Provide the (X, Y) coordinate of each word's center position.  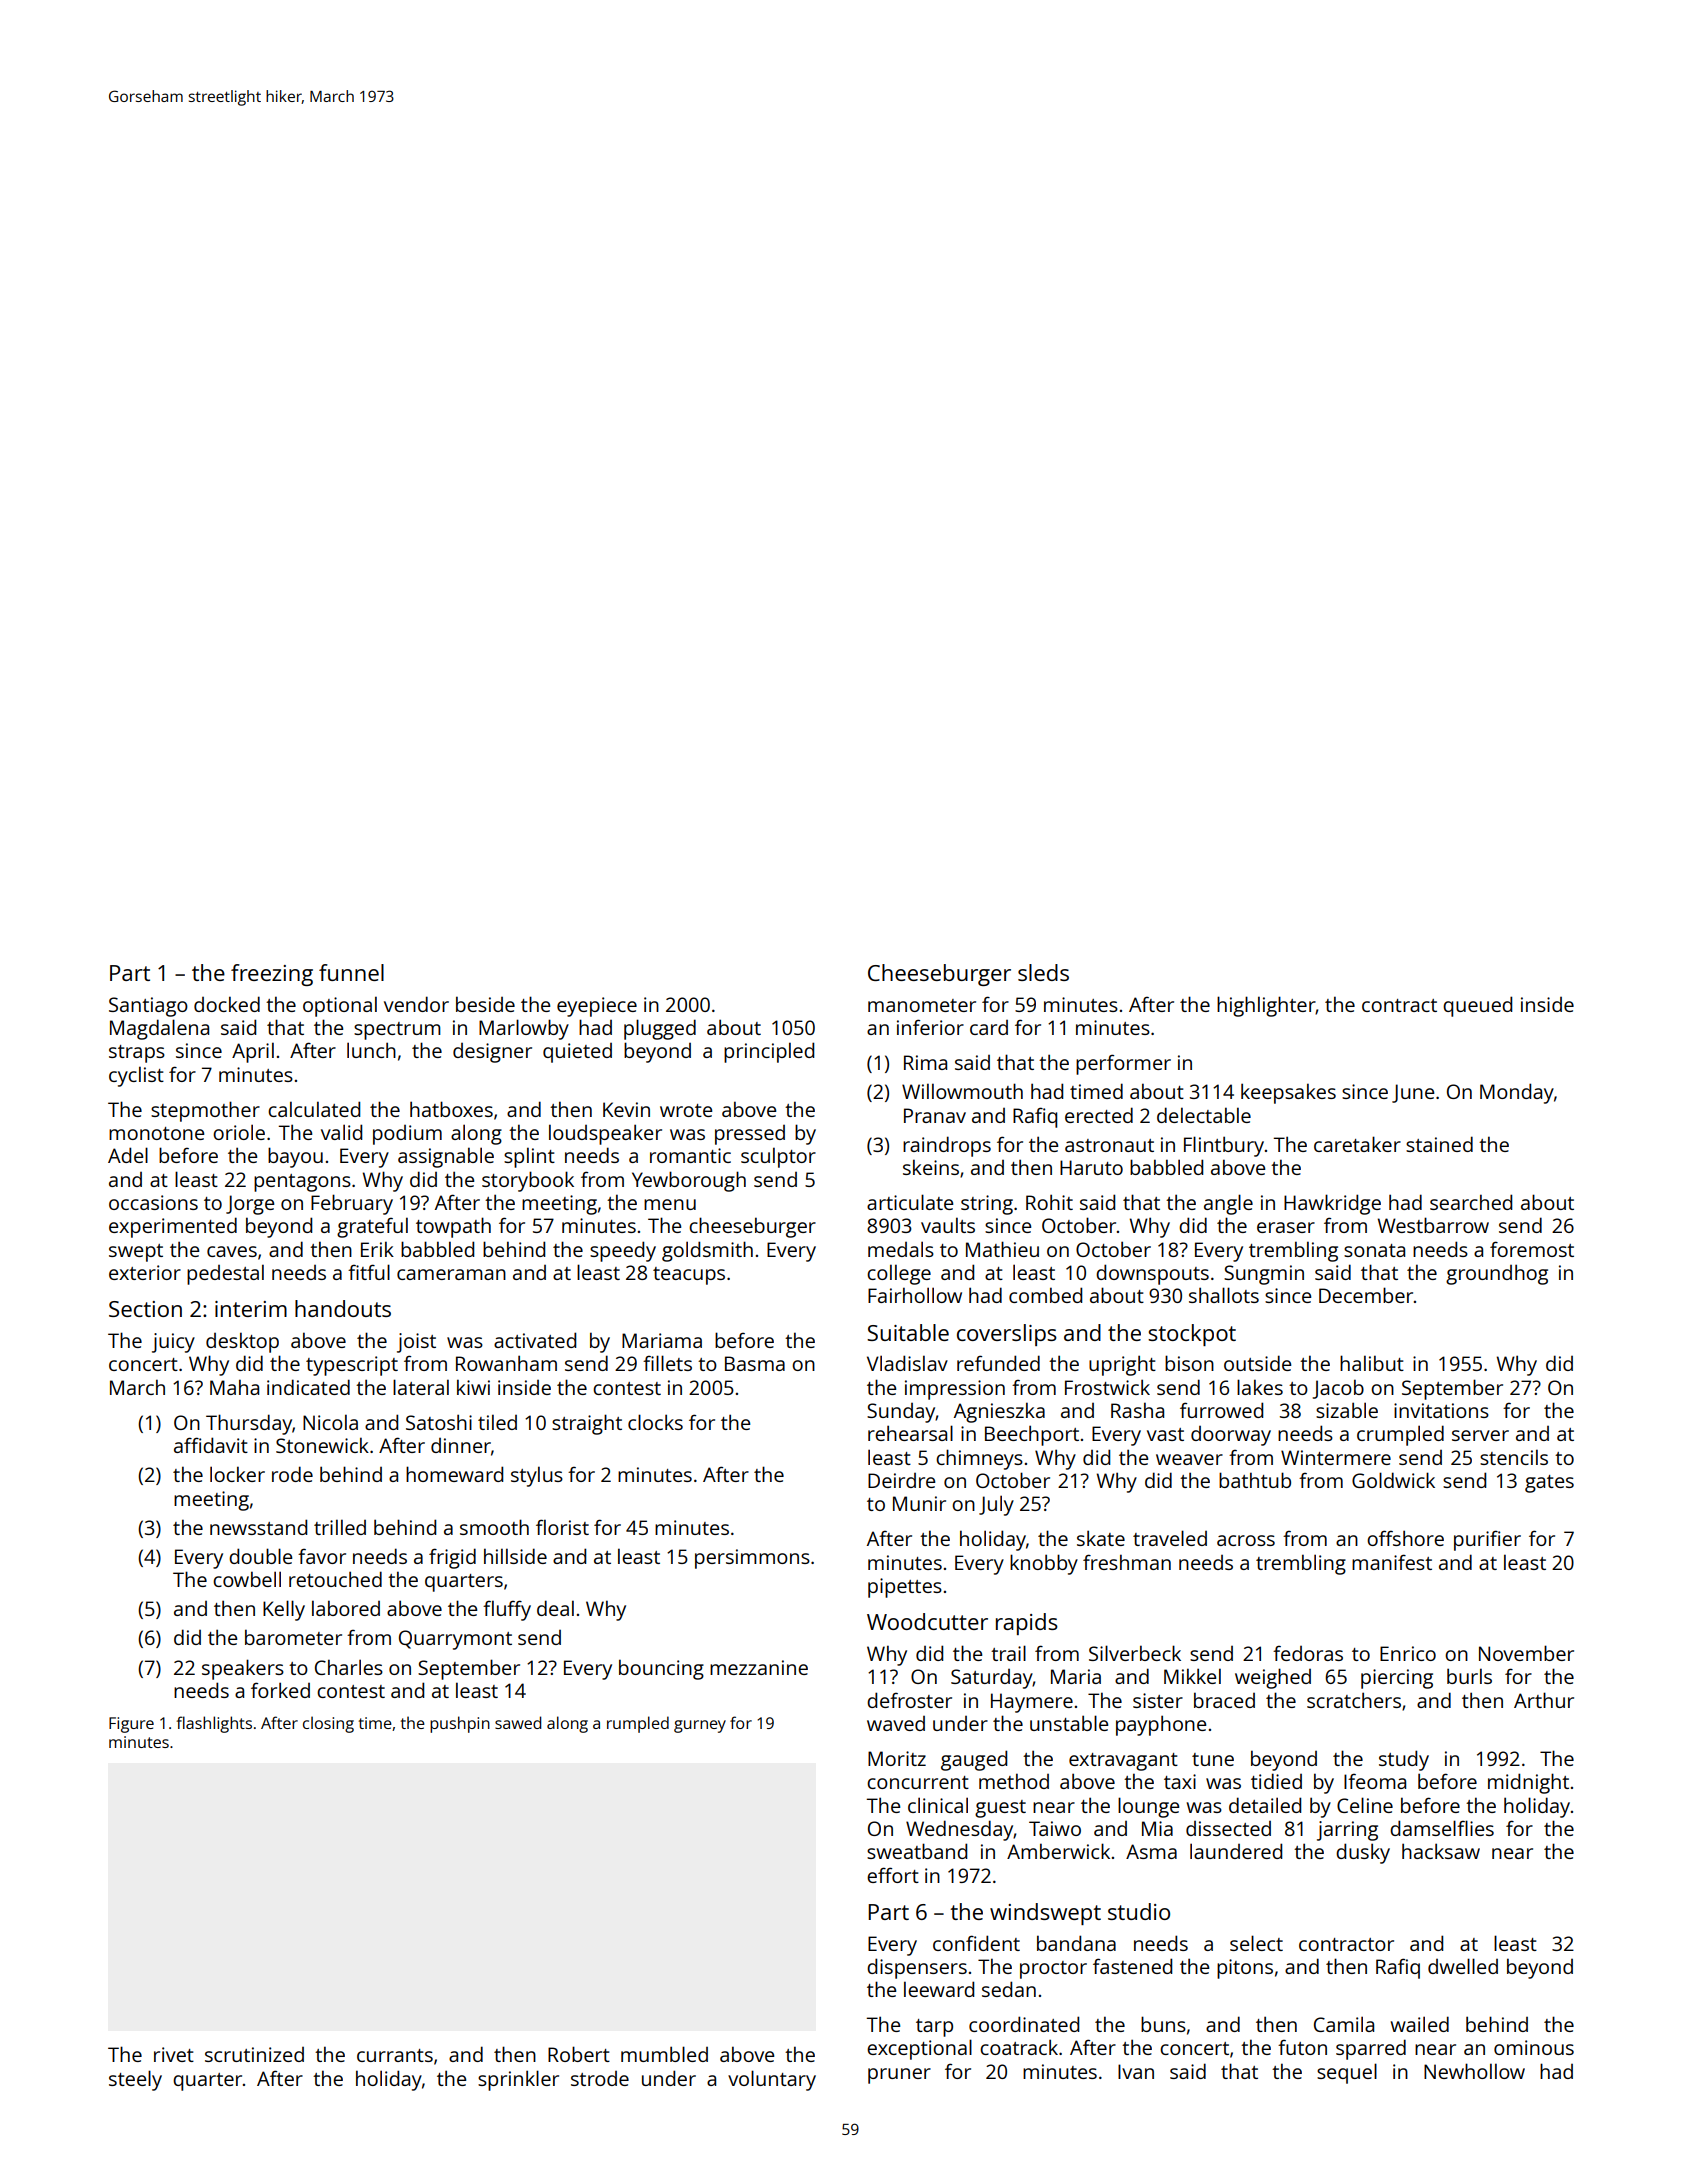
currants (395, 2055)
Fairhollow (915, 1295)
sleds (1043, 972)
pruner (899, 2076)
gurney (700, 1726)
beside (485, 1004)
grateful (372, 1227)
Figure (131, 1725)
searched (1471, 1202)
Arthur (1544, 1700)
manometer (922, 1005)
